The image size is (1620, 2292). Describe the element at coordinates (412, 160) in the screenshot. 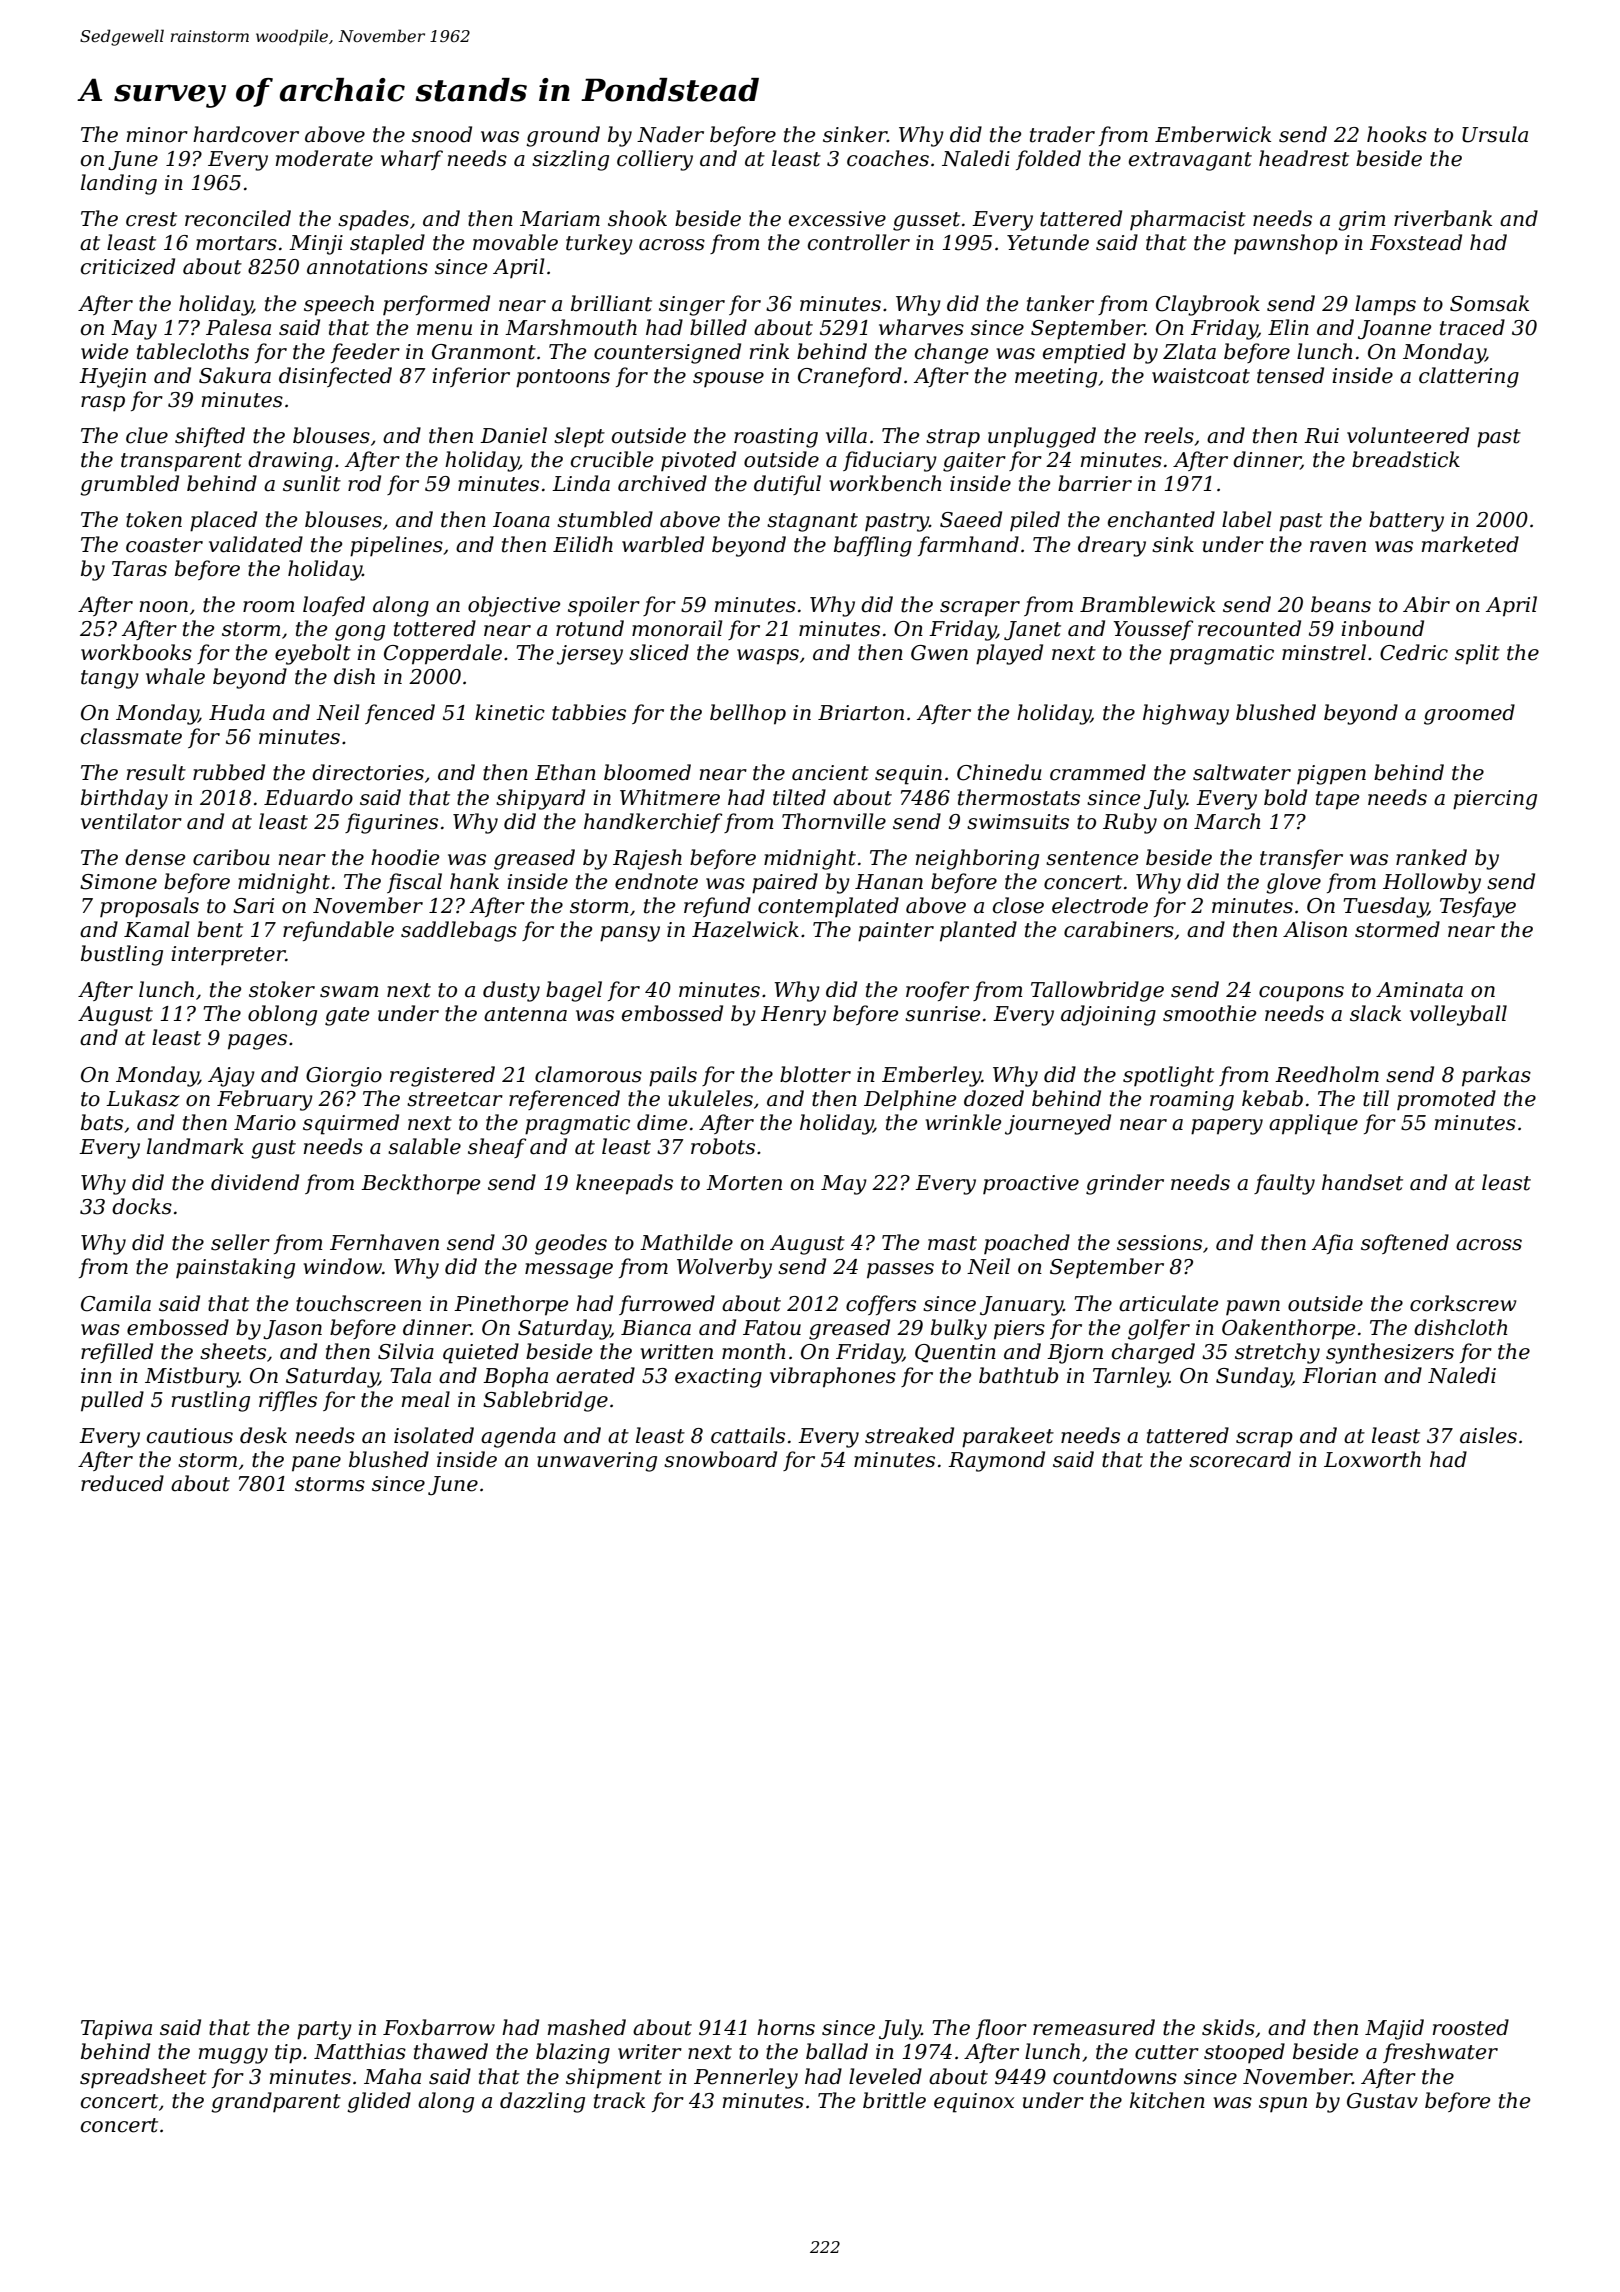

I see `wharf` at that location.
